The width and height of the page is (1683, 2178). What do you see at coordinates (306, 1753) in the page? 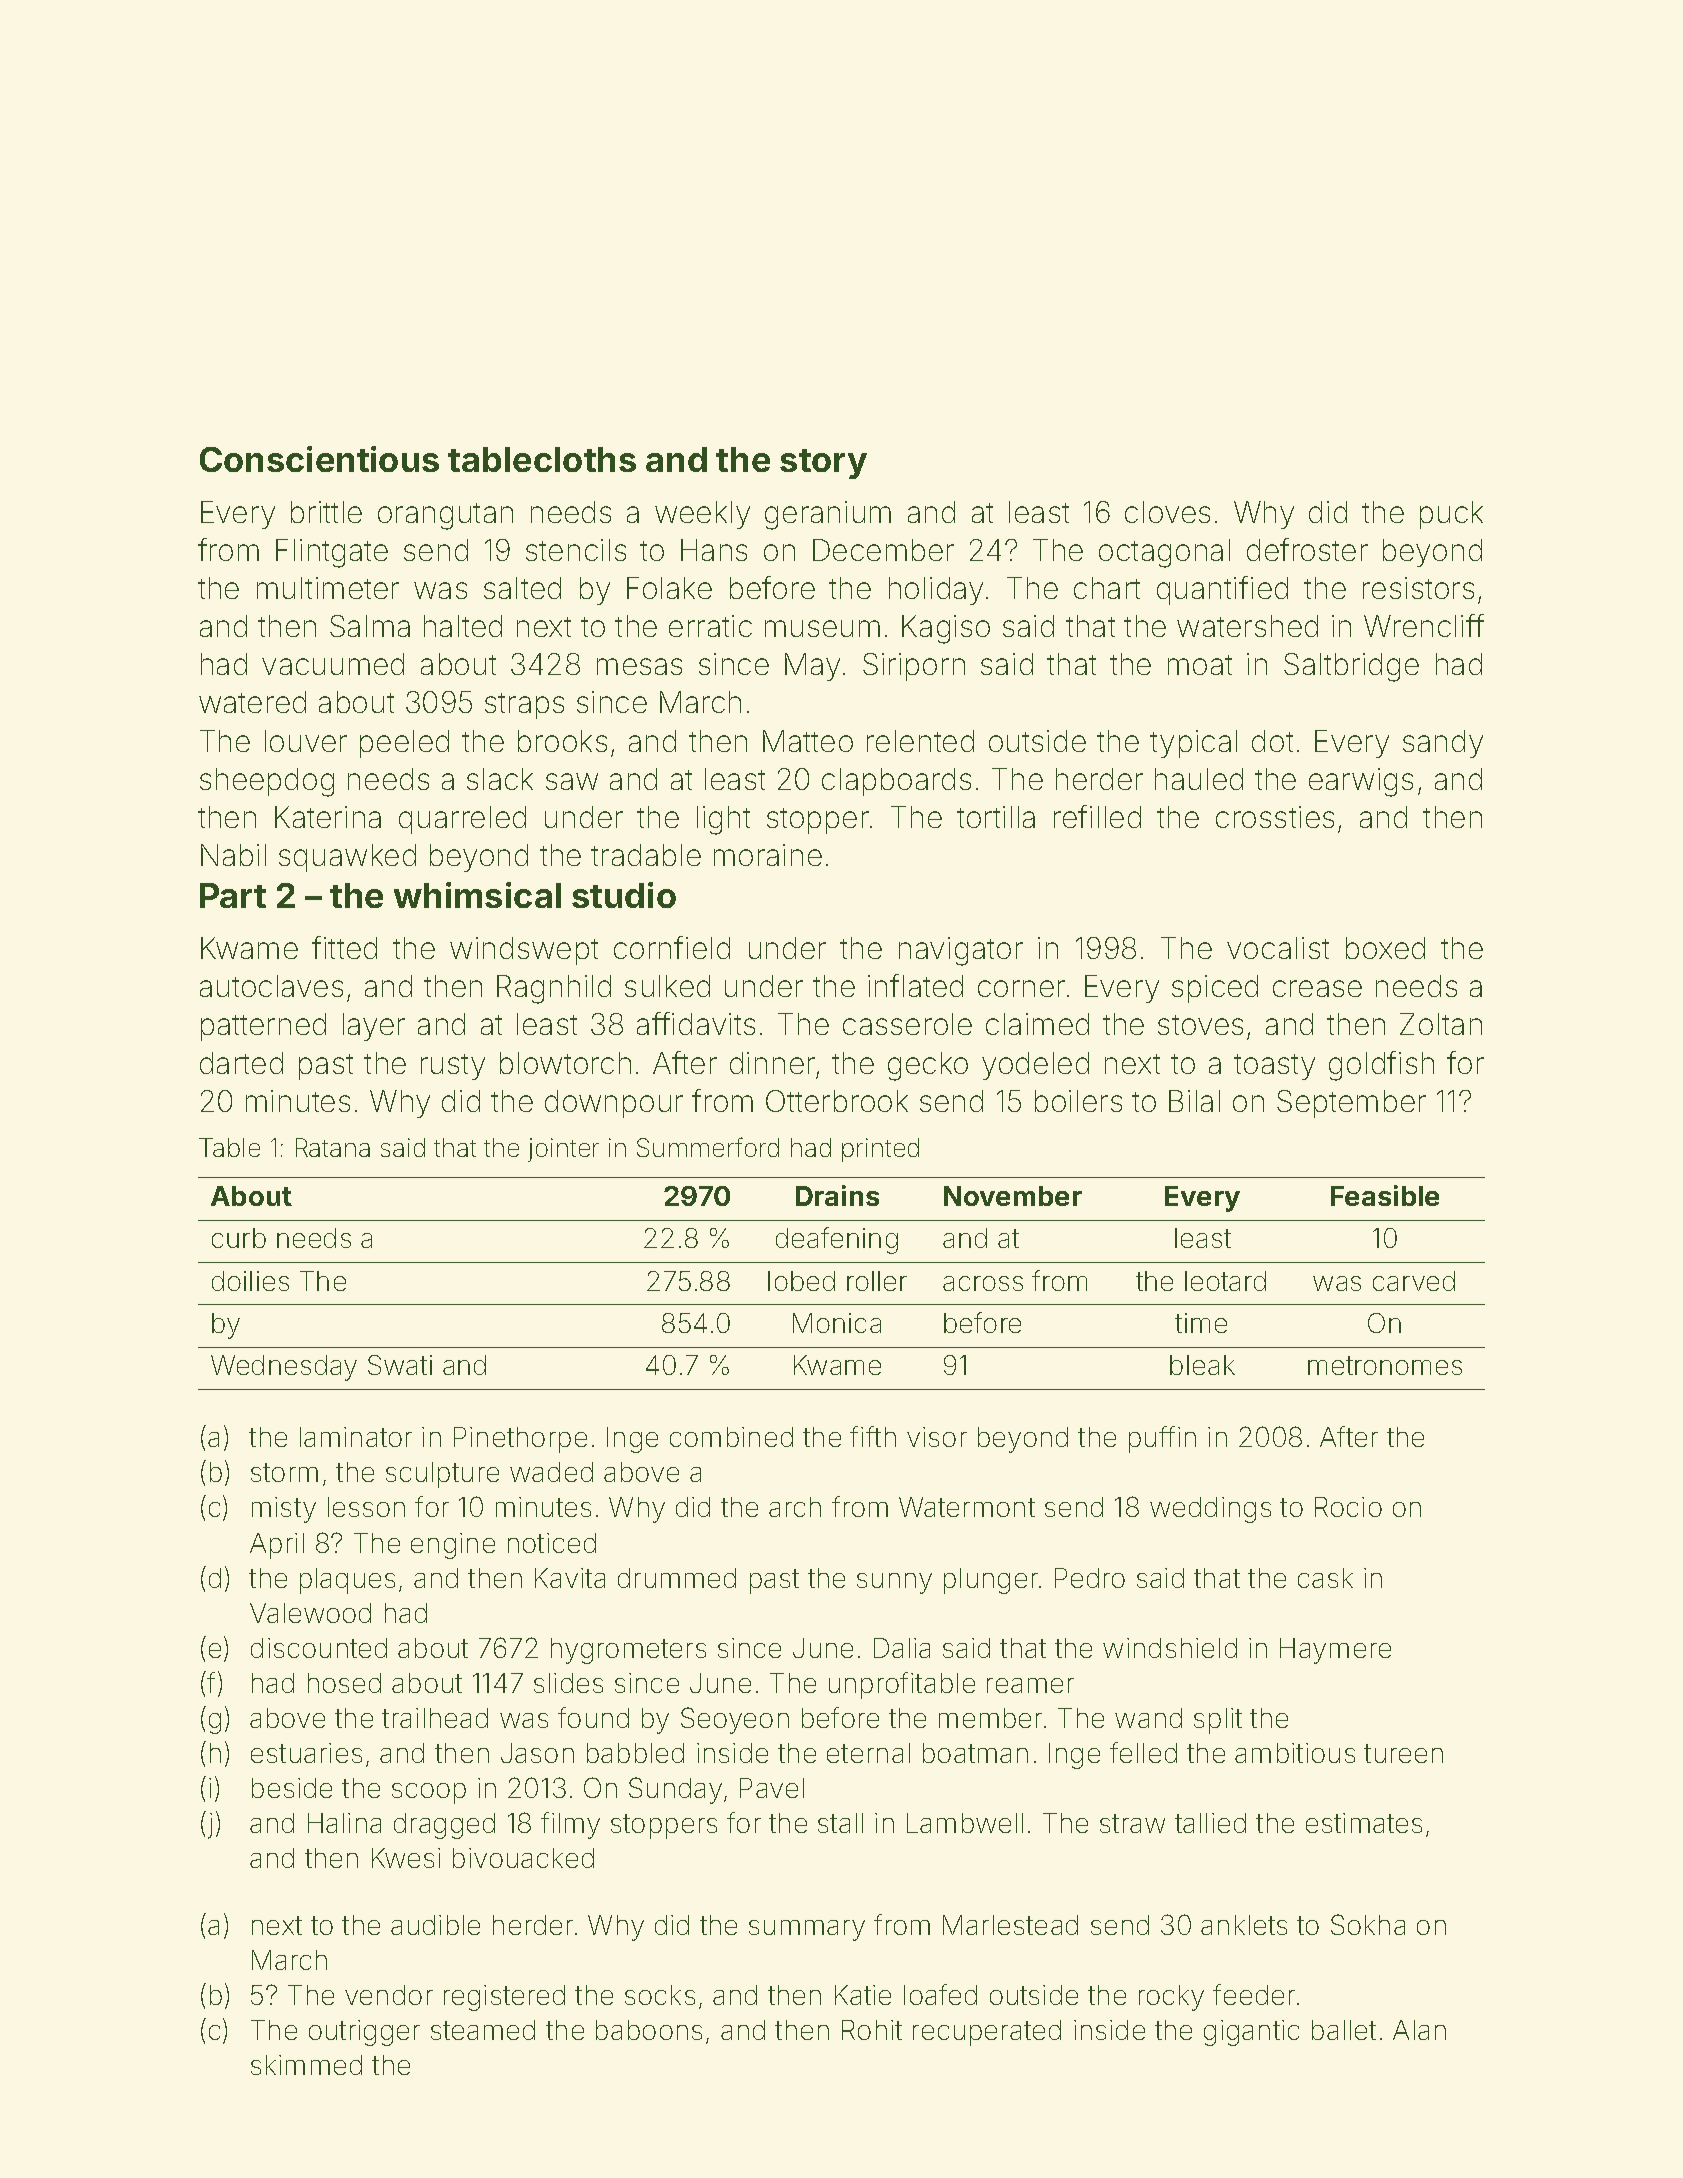
I see `estuaries` at bounding box center [306, 1753].
